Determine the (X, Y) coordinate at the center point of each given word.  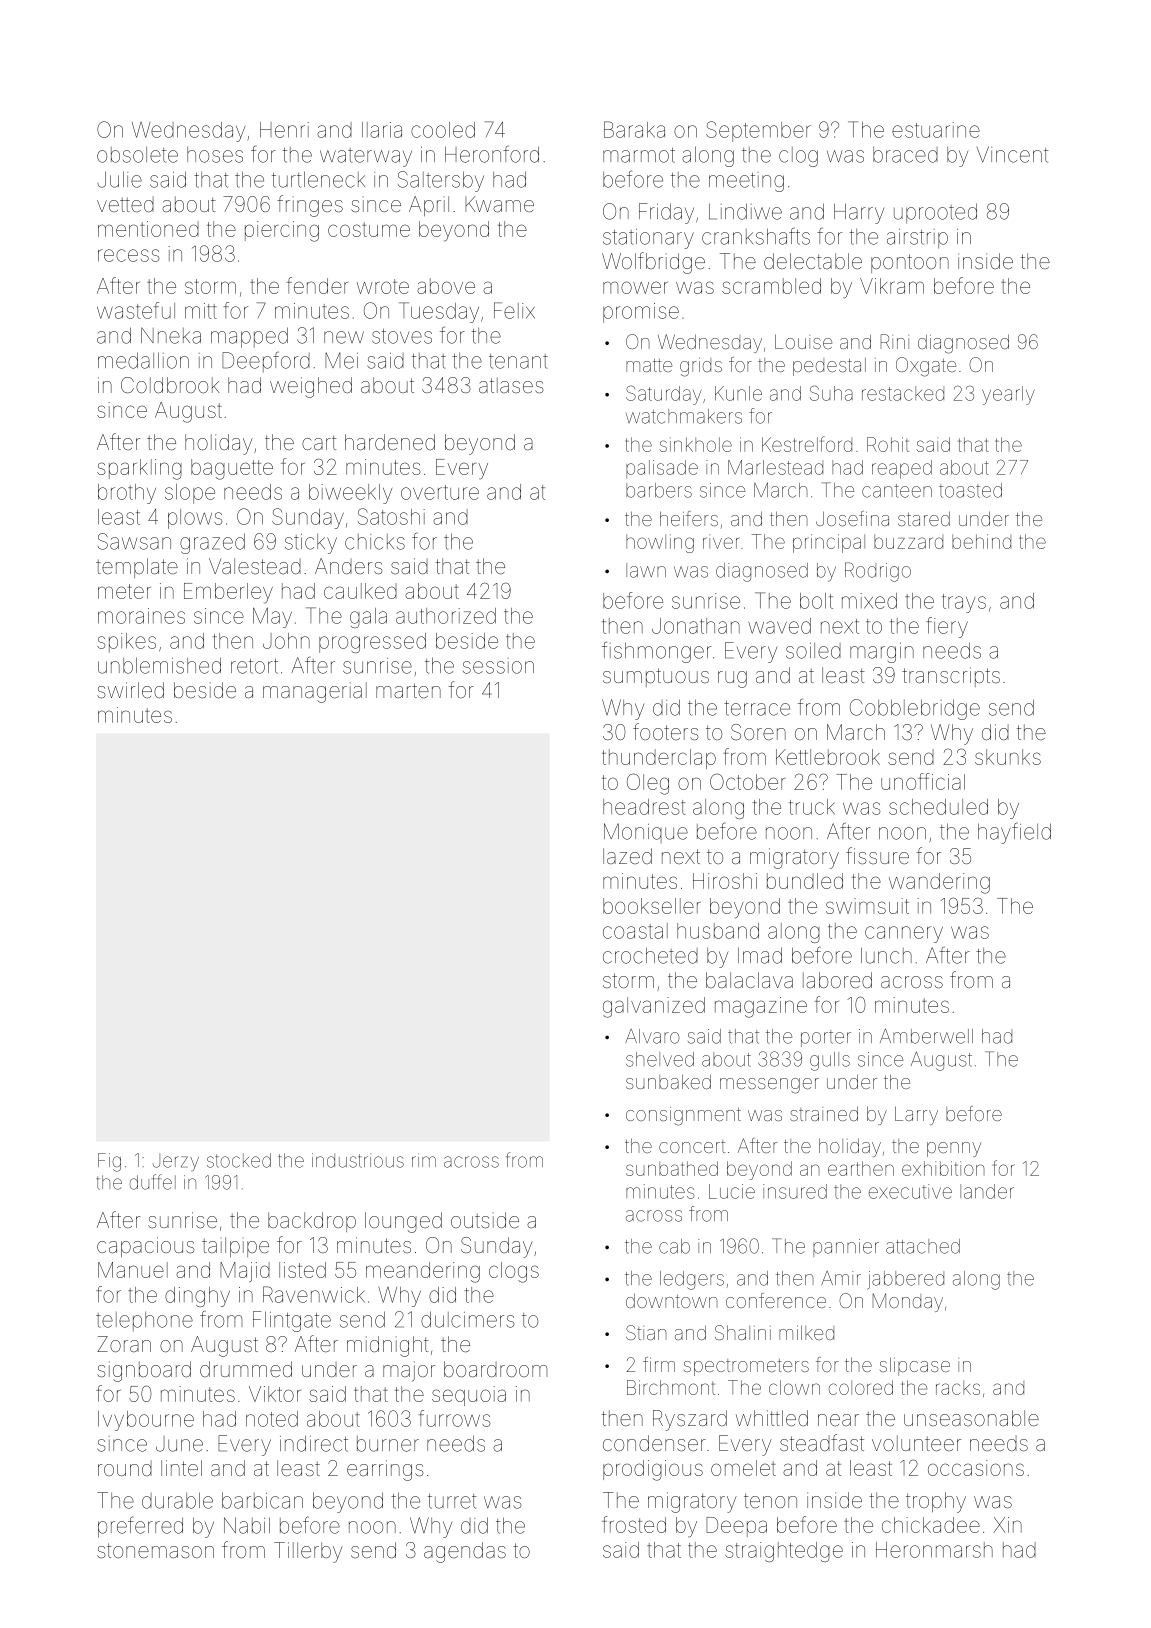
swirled (130, 690)
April (429, 206)
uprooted (935, 213)
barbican (262, 1500)
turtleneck (318, 179)
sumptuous (656, 677)
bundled (805, 881)
